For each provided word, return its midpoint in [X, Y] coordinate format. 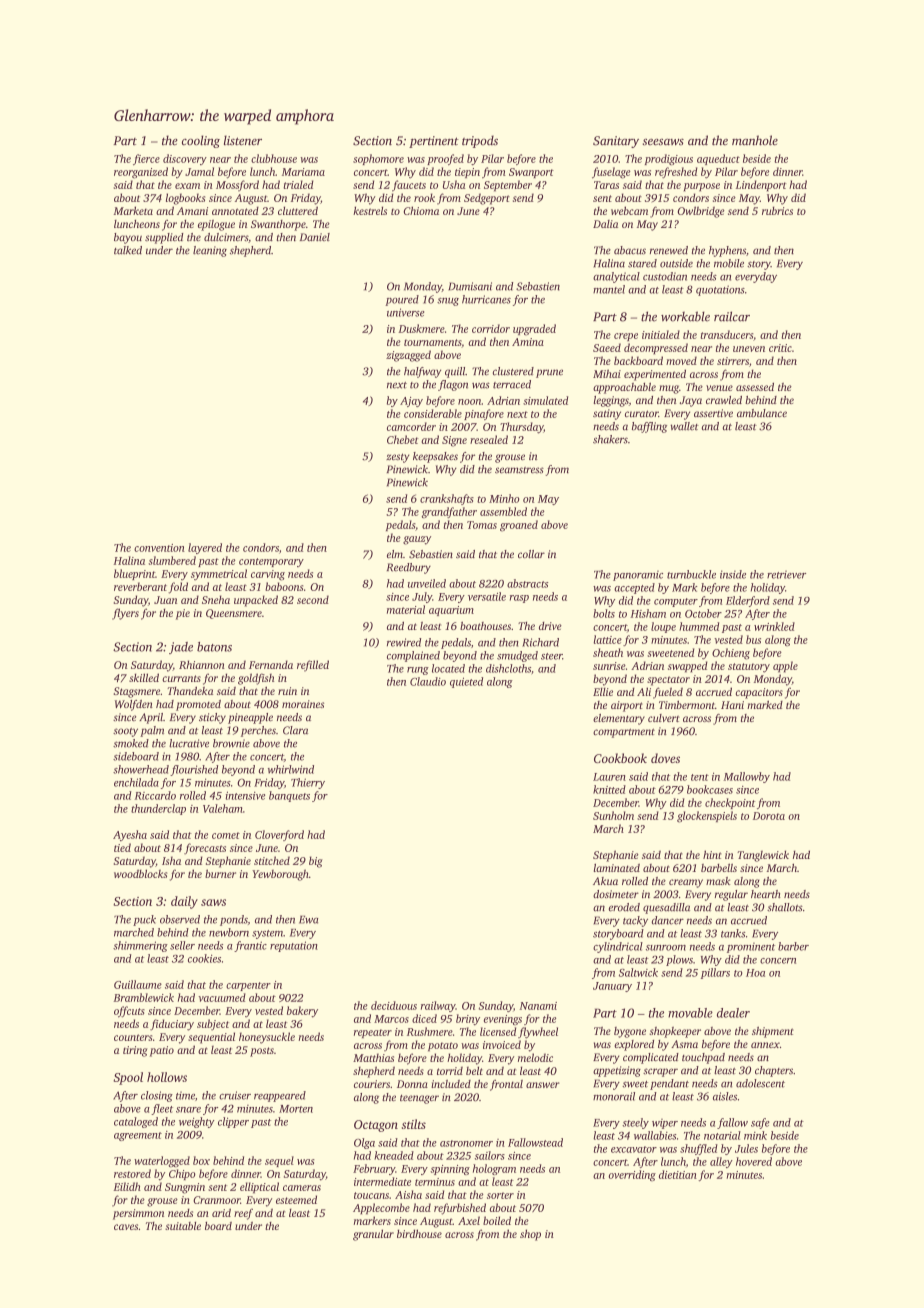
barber [793, 946]
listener [243, 140]
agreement [138, 1136]
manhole [755, 140]
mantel [609, 289]
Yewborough [280, 875]
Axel [469, 1220]
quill [455, 372]
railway [438, 1006]
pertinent [434, 142]
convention [159, 548]
